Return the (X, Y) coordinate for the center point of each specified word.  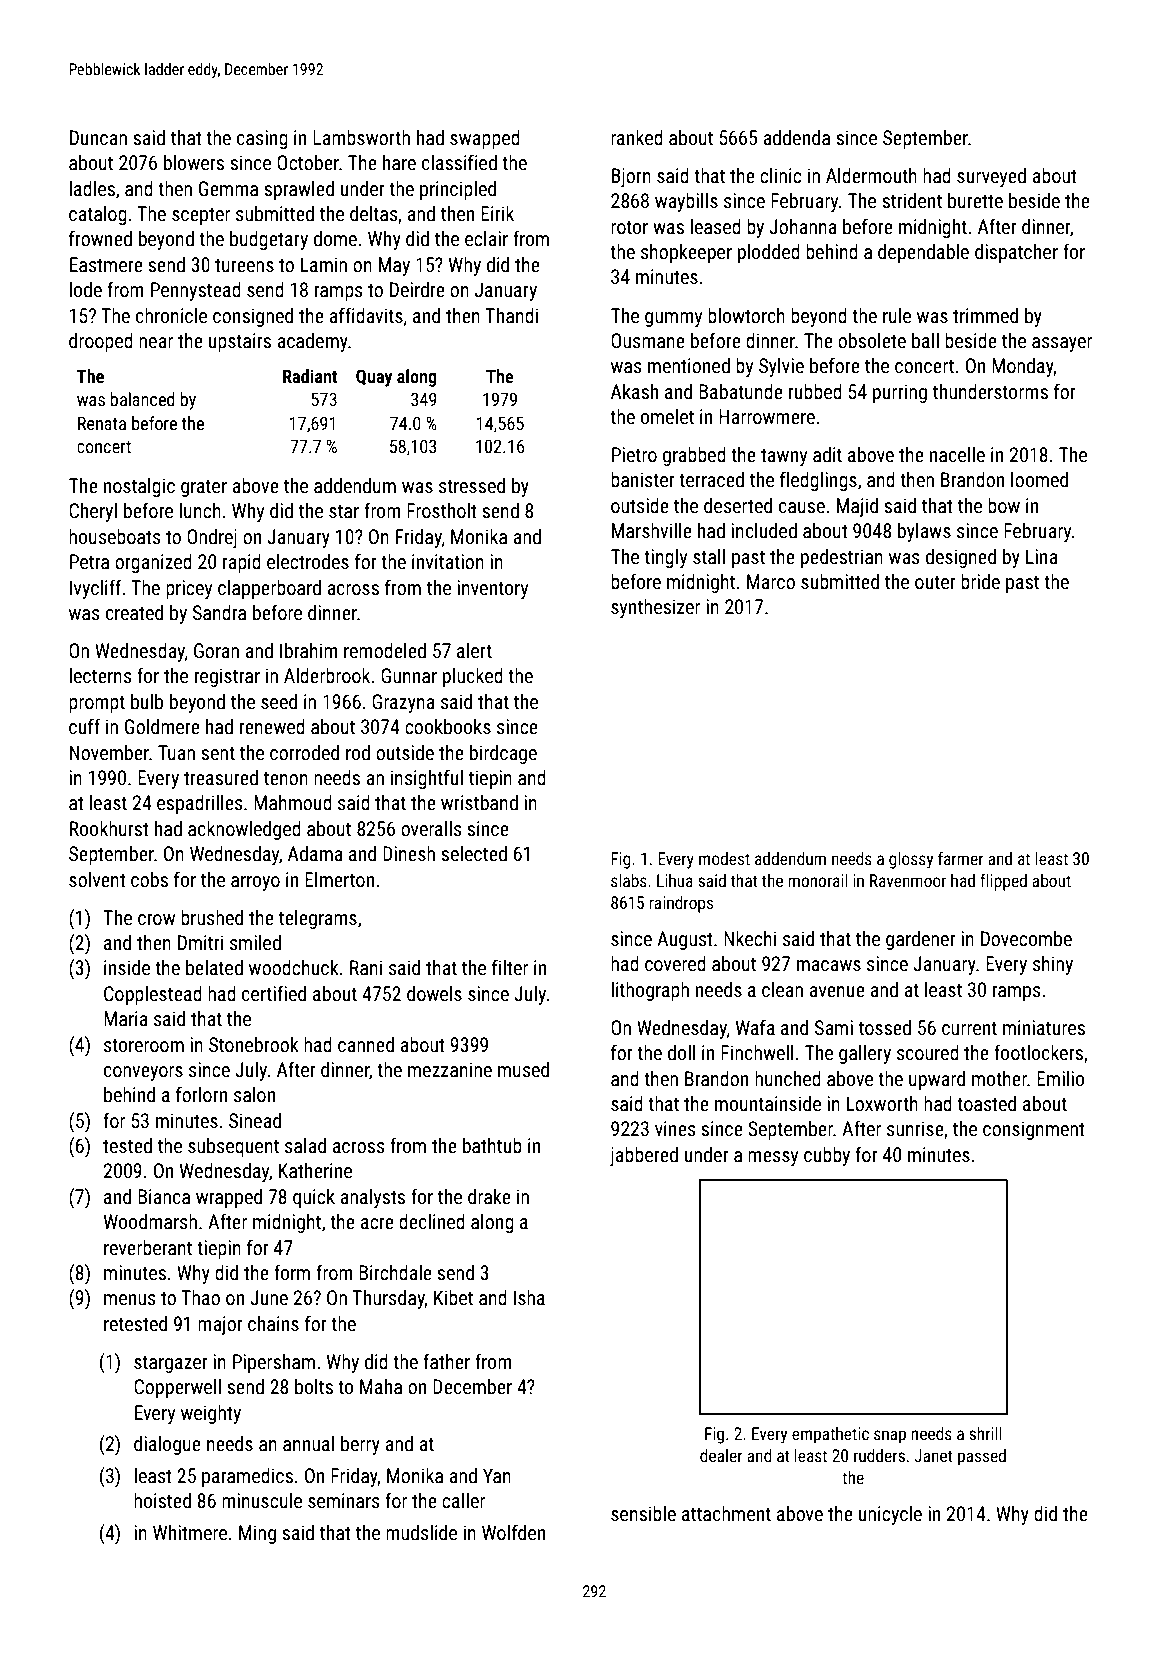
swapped (485, 139)
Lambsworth (361, 137)
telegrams (318, 919)
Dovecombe (1026, 938)
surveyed (991, 177)
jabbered (644, 1156)
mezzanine (450, 1069)
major (220, 1325)
